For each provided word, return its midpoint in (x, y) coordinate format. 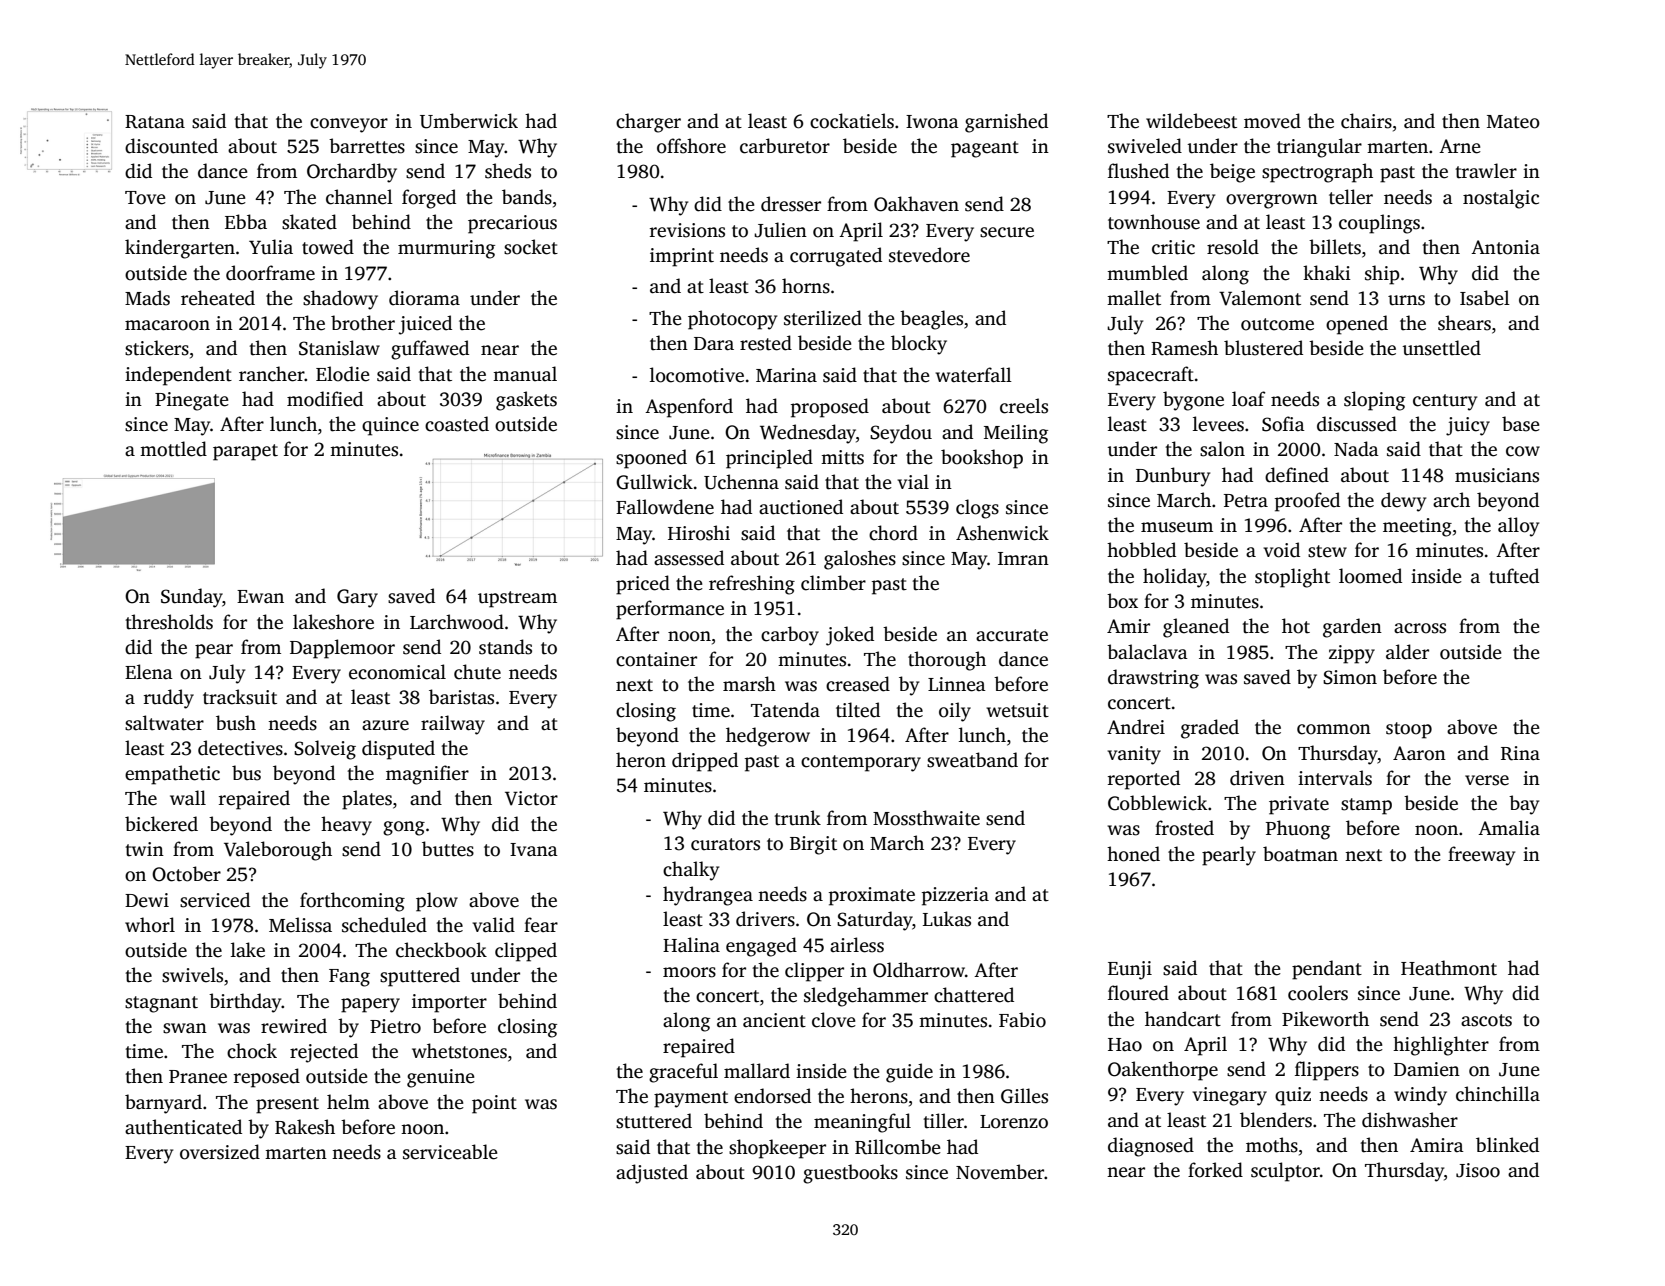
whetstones (459, 1051)
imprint (682, 257)
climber (833, 583)
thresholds (169, 622)
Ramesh (1184, 348)
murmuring (446, 249)
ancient (774, 1020)
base (1521, 424)
